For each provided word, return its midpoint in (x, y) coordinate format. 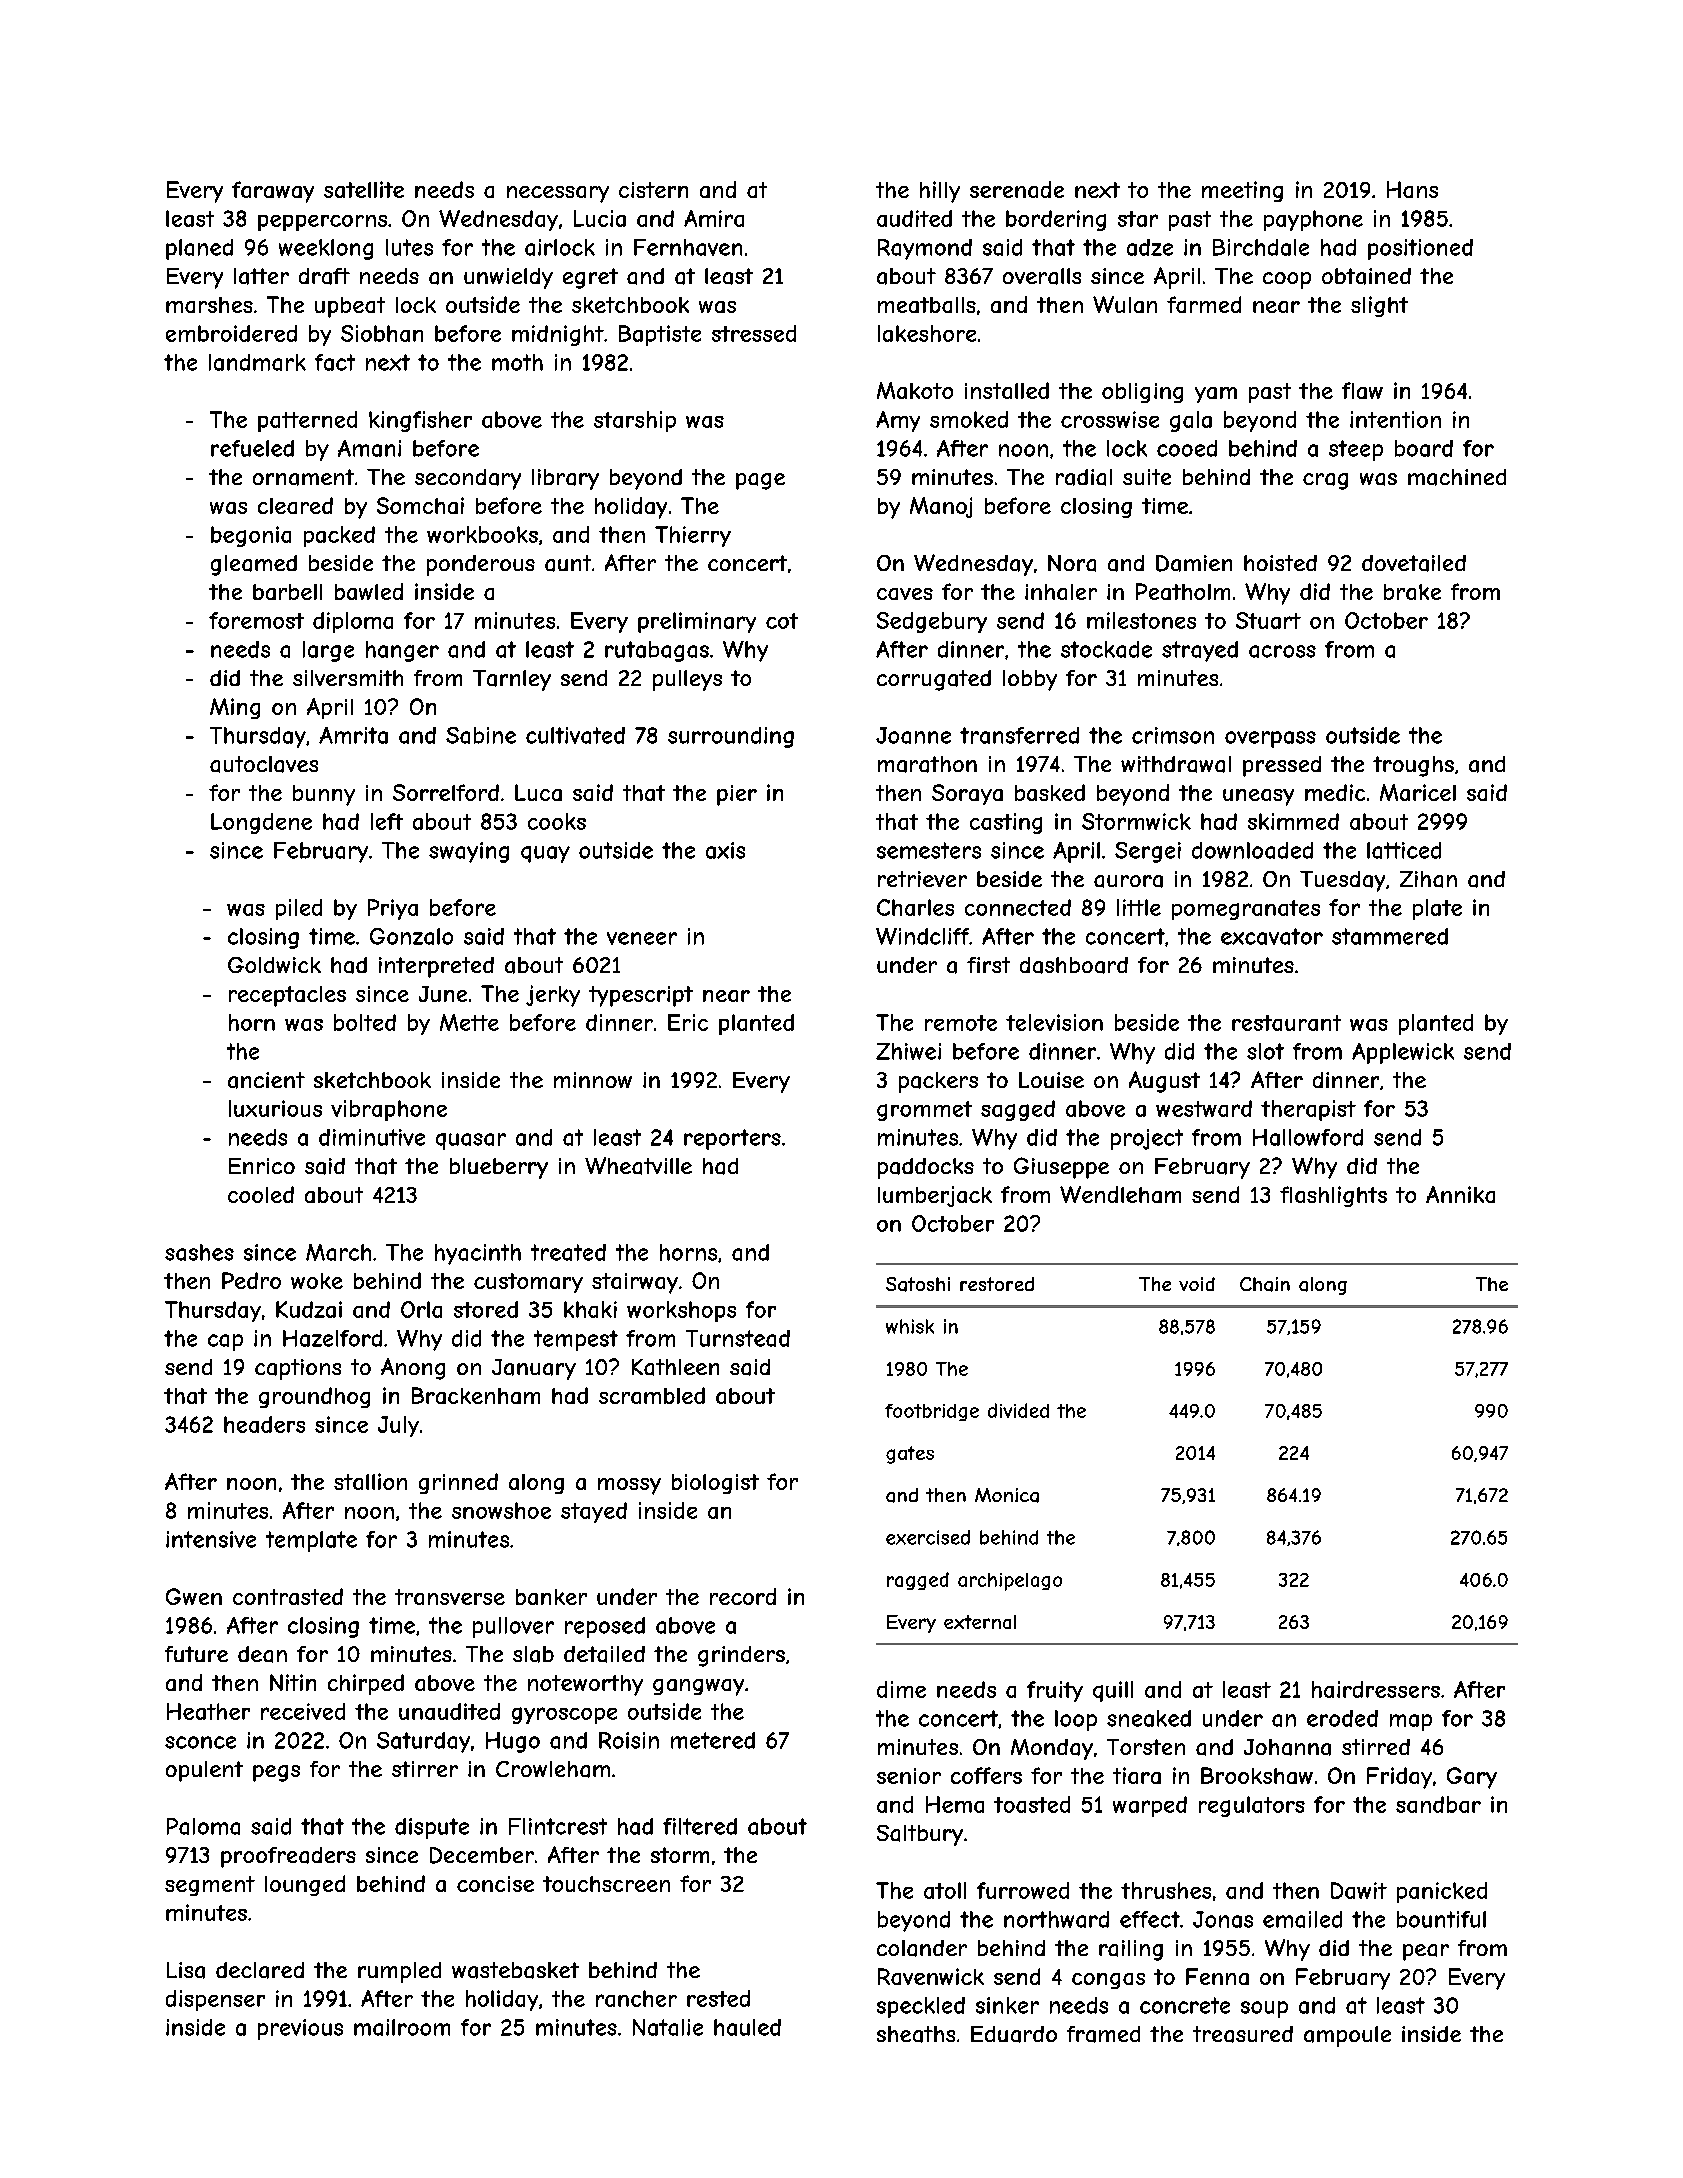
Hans (1412, 189)
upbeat (350, 307)
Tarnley (512, 680)
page (760, 481)
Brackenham (476, 1395)
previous (300, 2029)
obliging (1142, 393)
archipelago (1010, 1582)
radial (1084, 477)
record (743, 1596)
